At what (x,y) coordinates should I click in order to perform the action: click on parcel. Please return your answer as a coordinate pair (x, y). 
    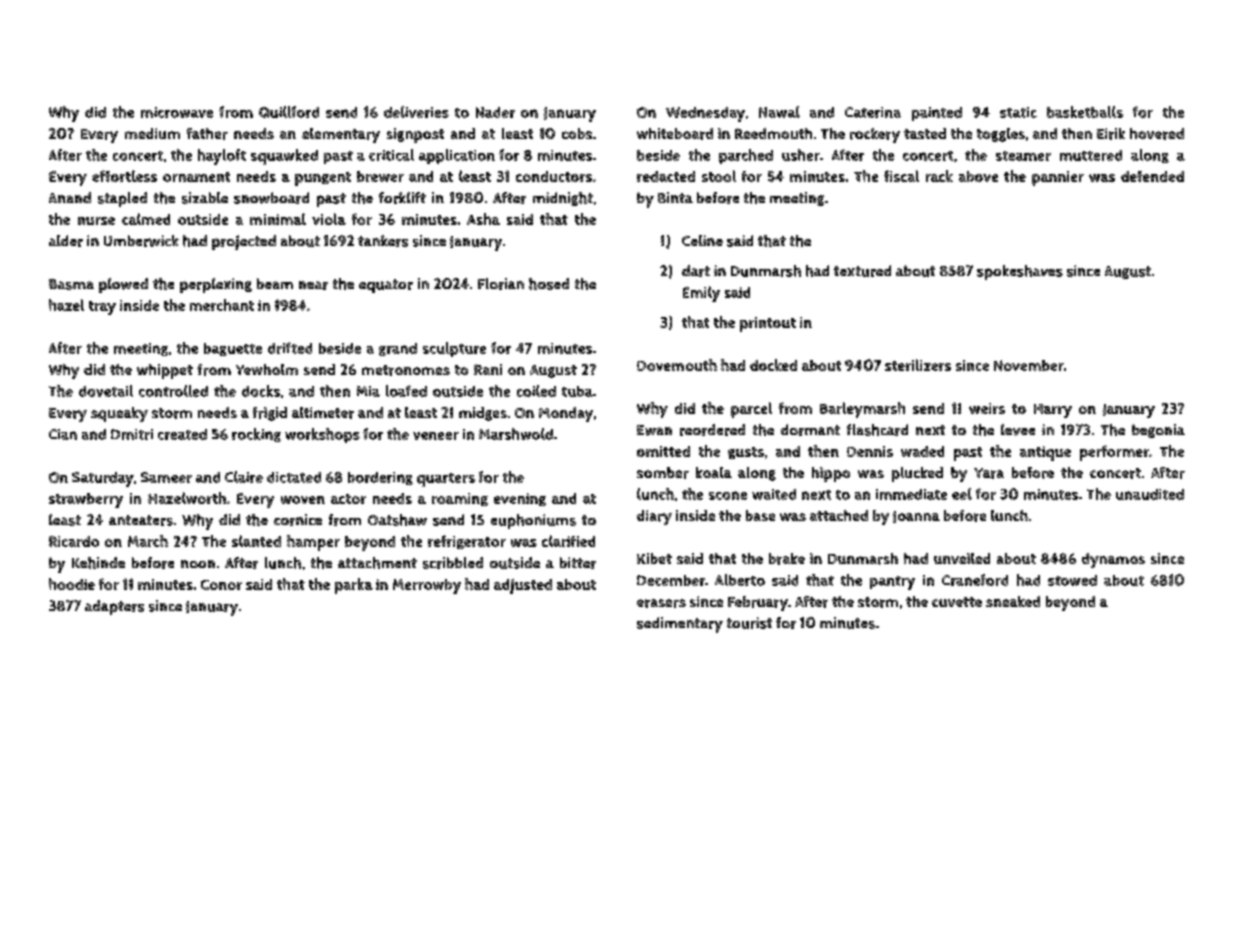
    Looking at the image, I should click on (751, 410).
